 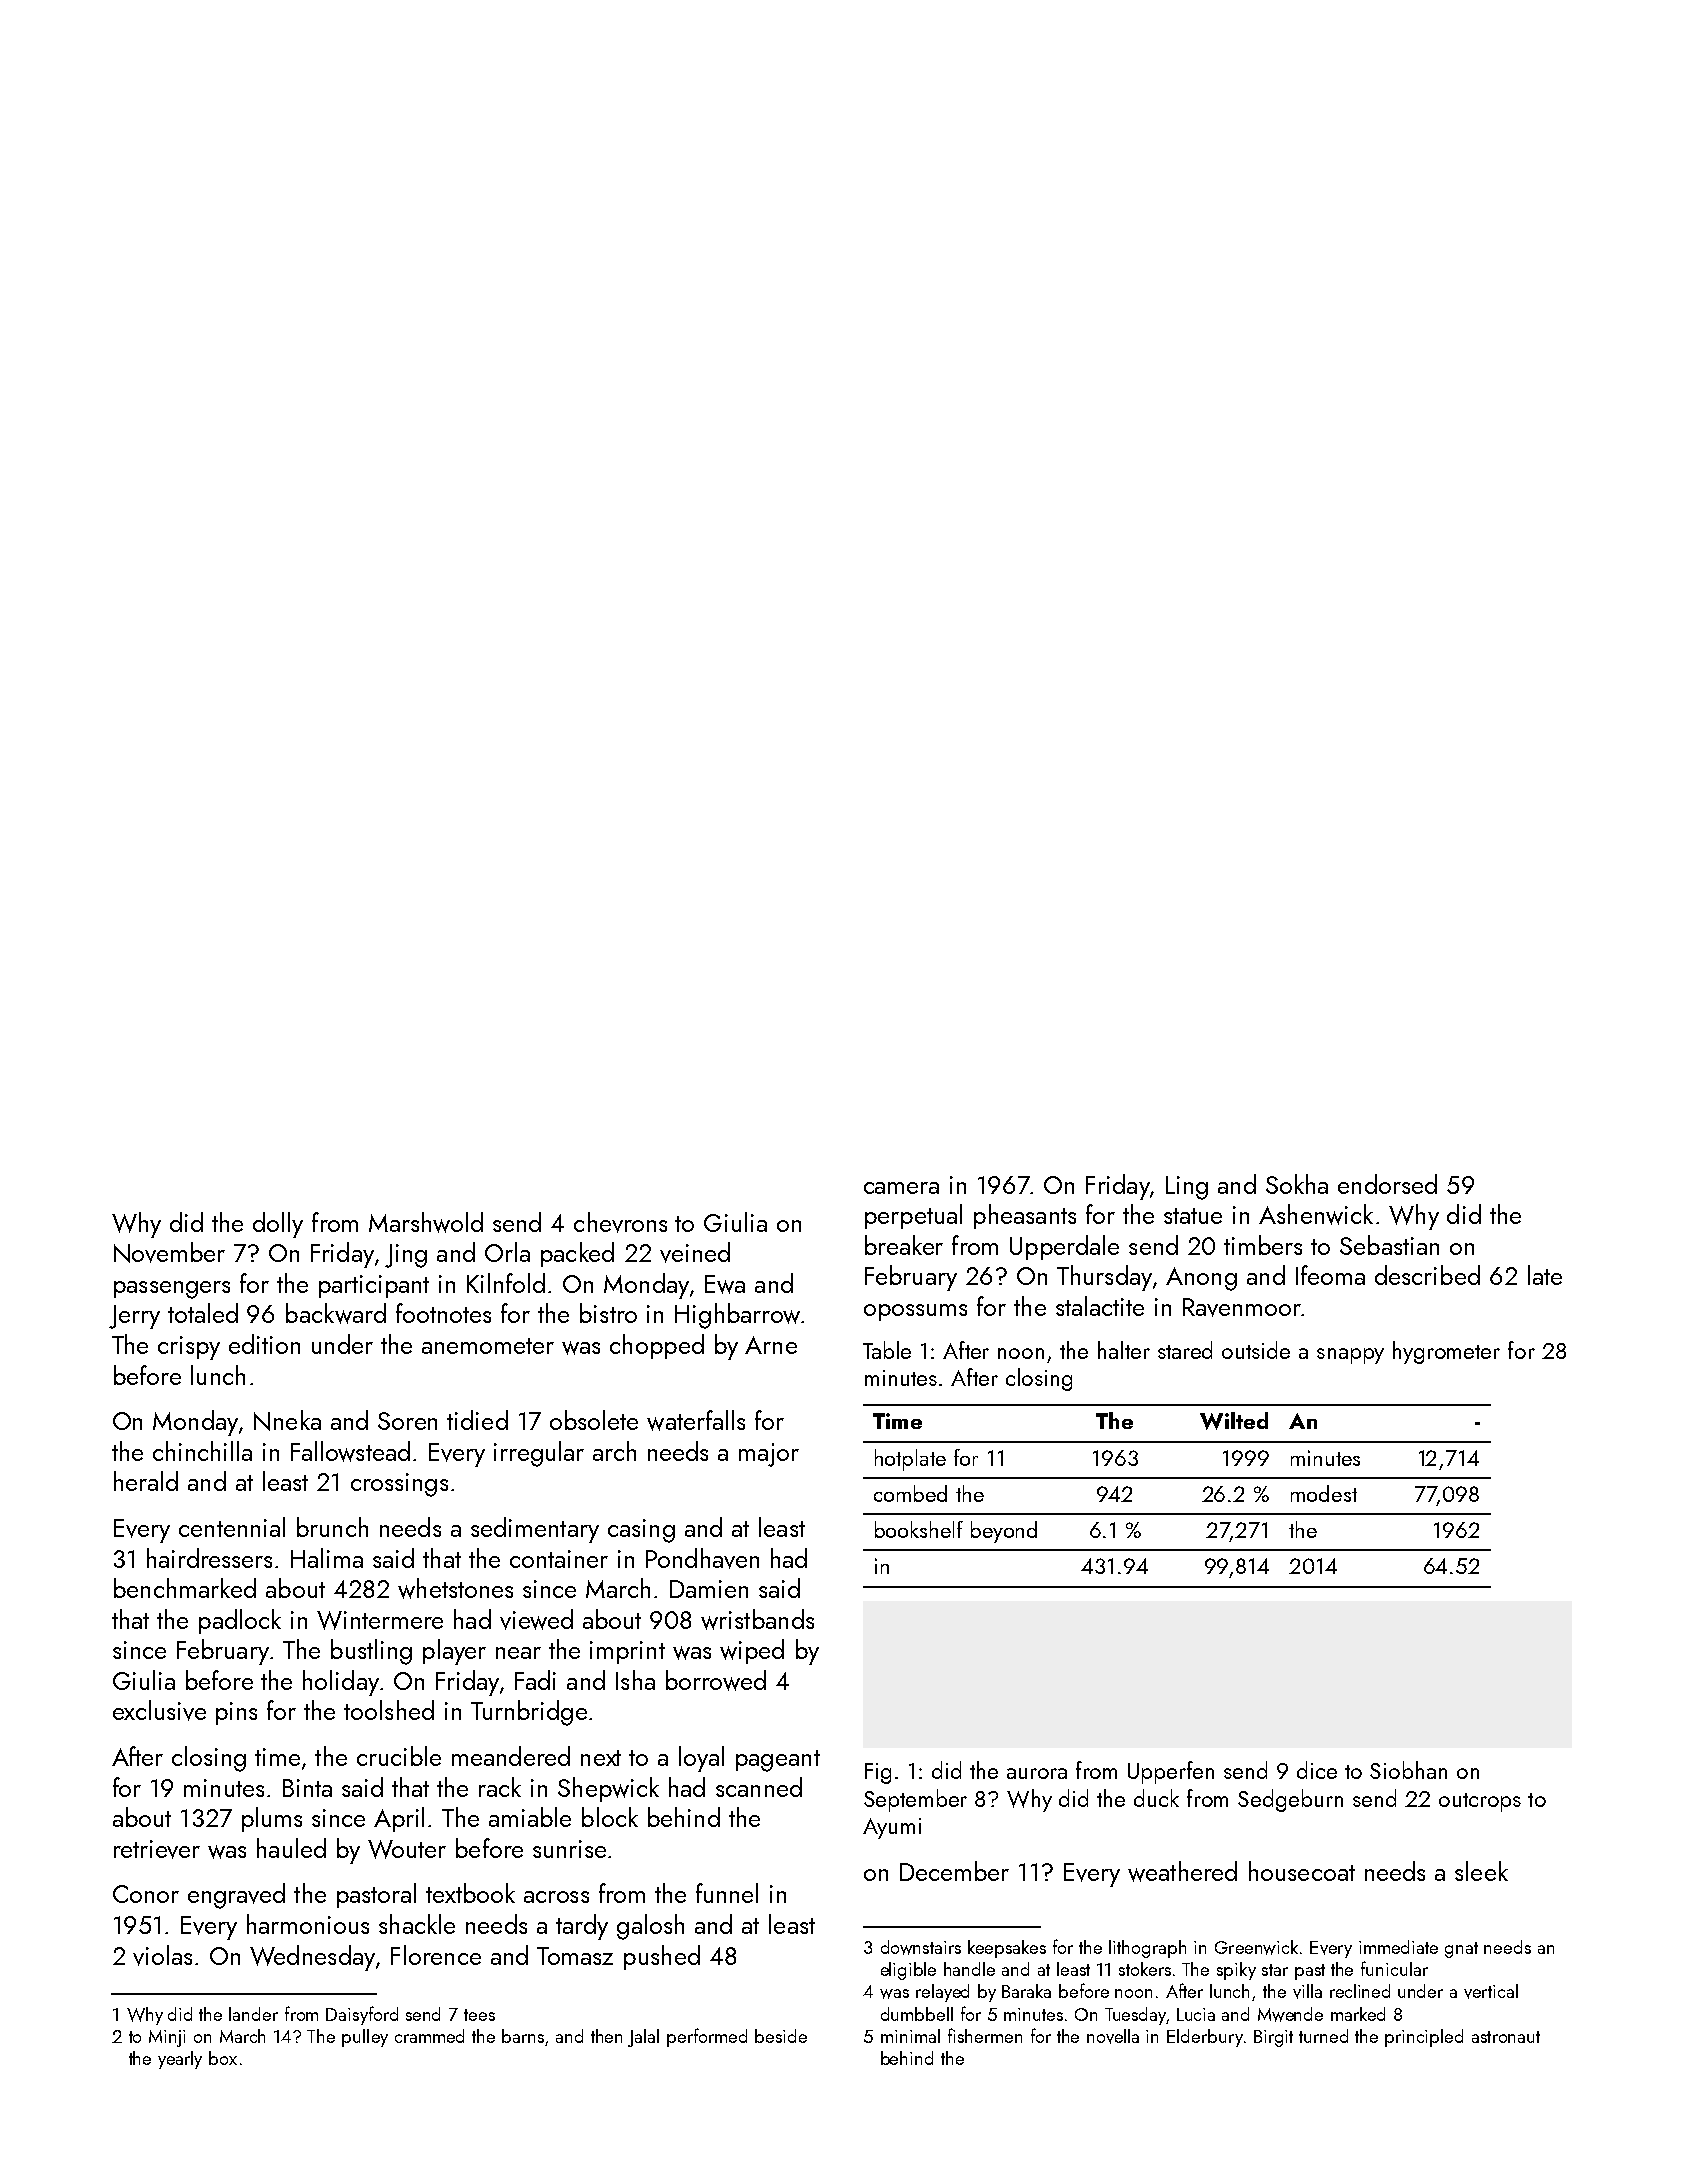 I want to click on performed, so click(x=707, y=2037).
